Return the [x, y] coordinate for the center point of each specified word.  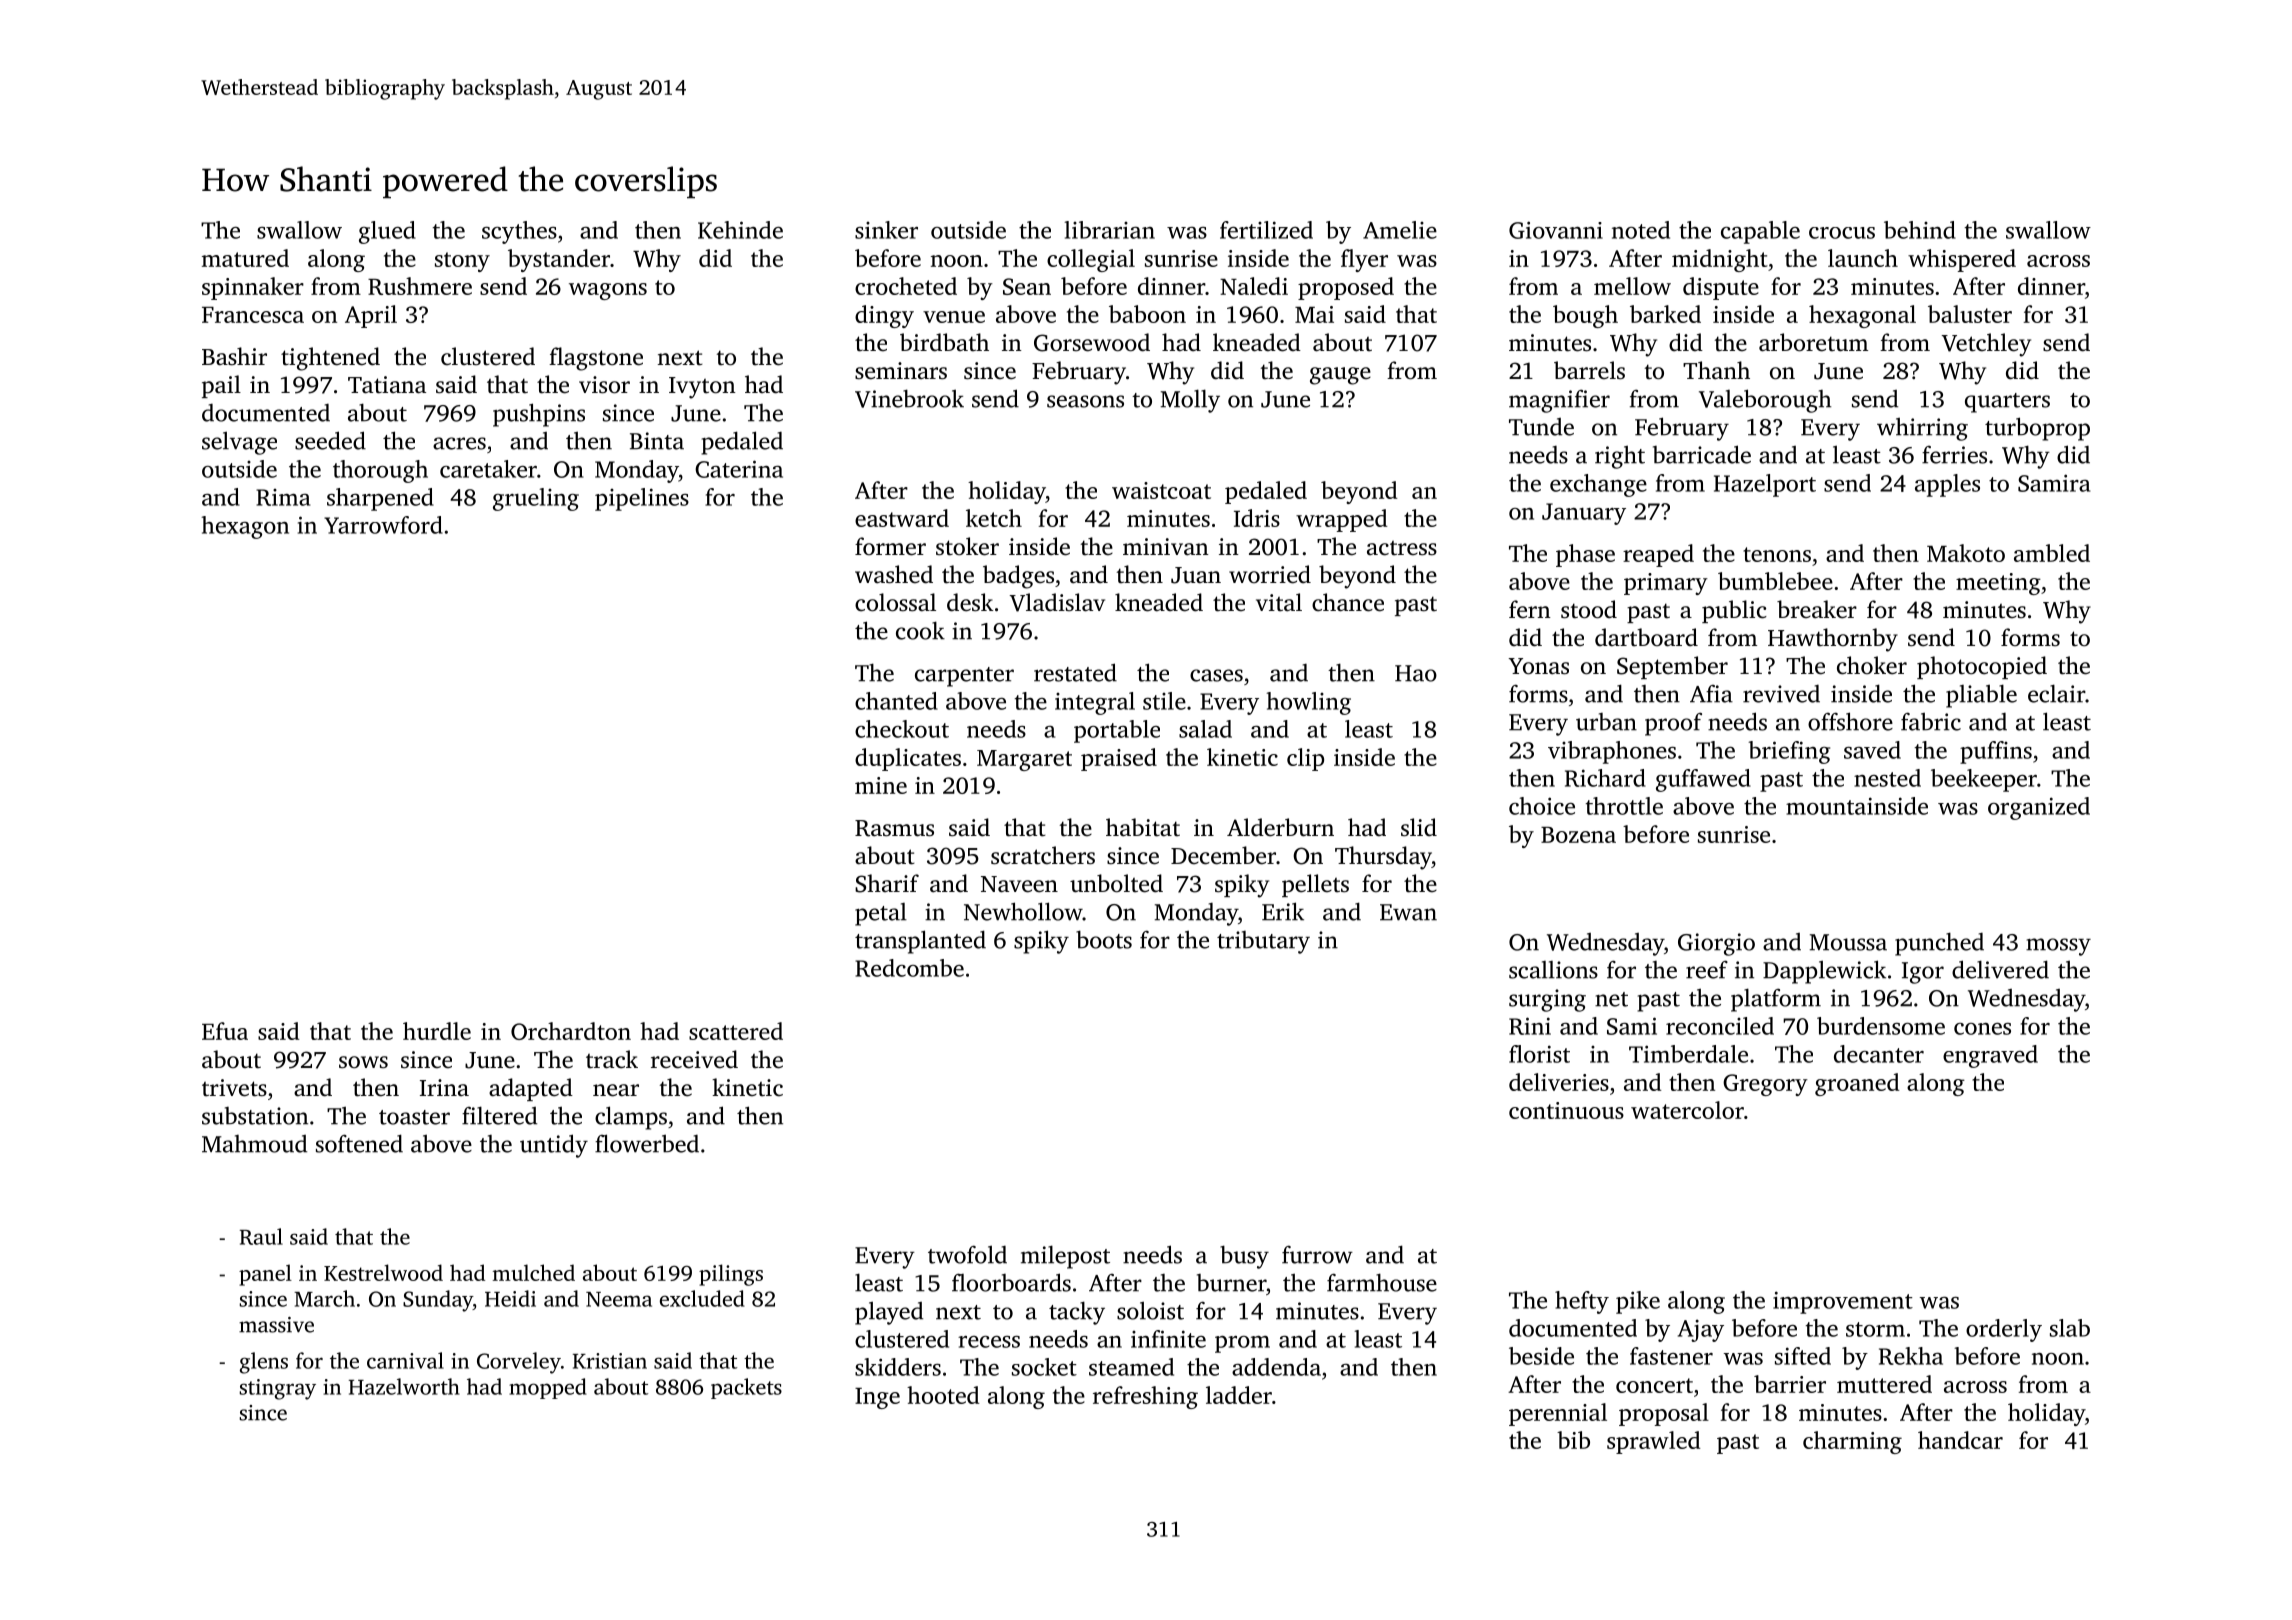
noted [1641, 230]
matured [245, 258]
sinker [886, 230]
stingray [277, 1389]
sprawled [1653, 1442]
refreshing [1145, 1397]
